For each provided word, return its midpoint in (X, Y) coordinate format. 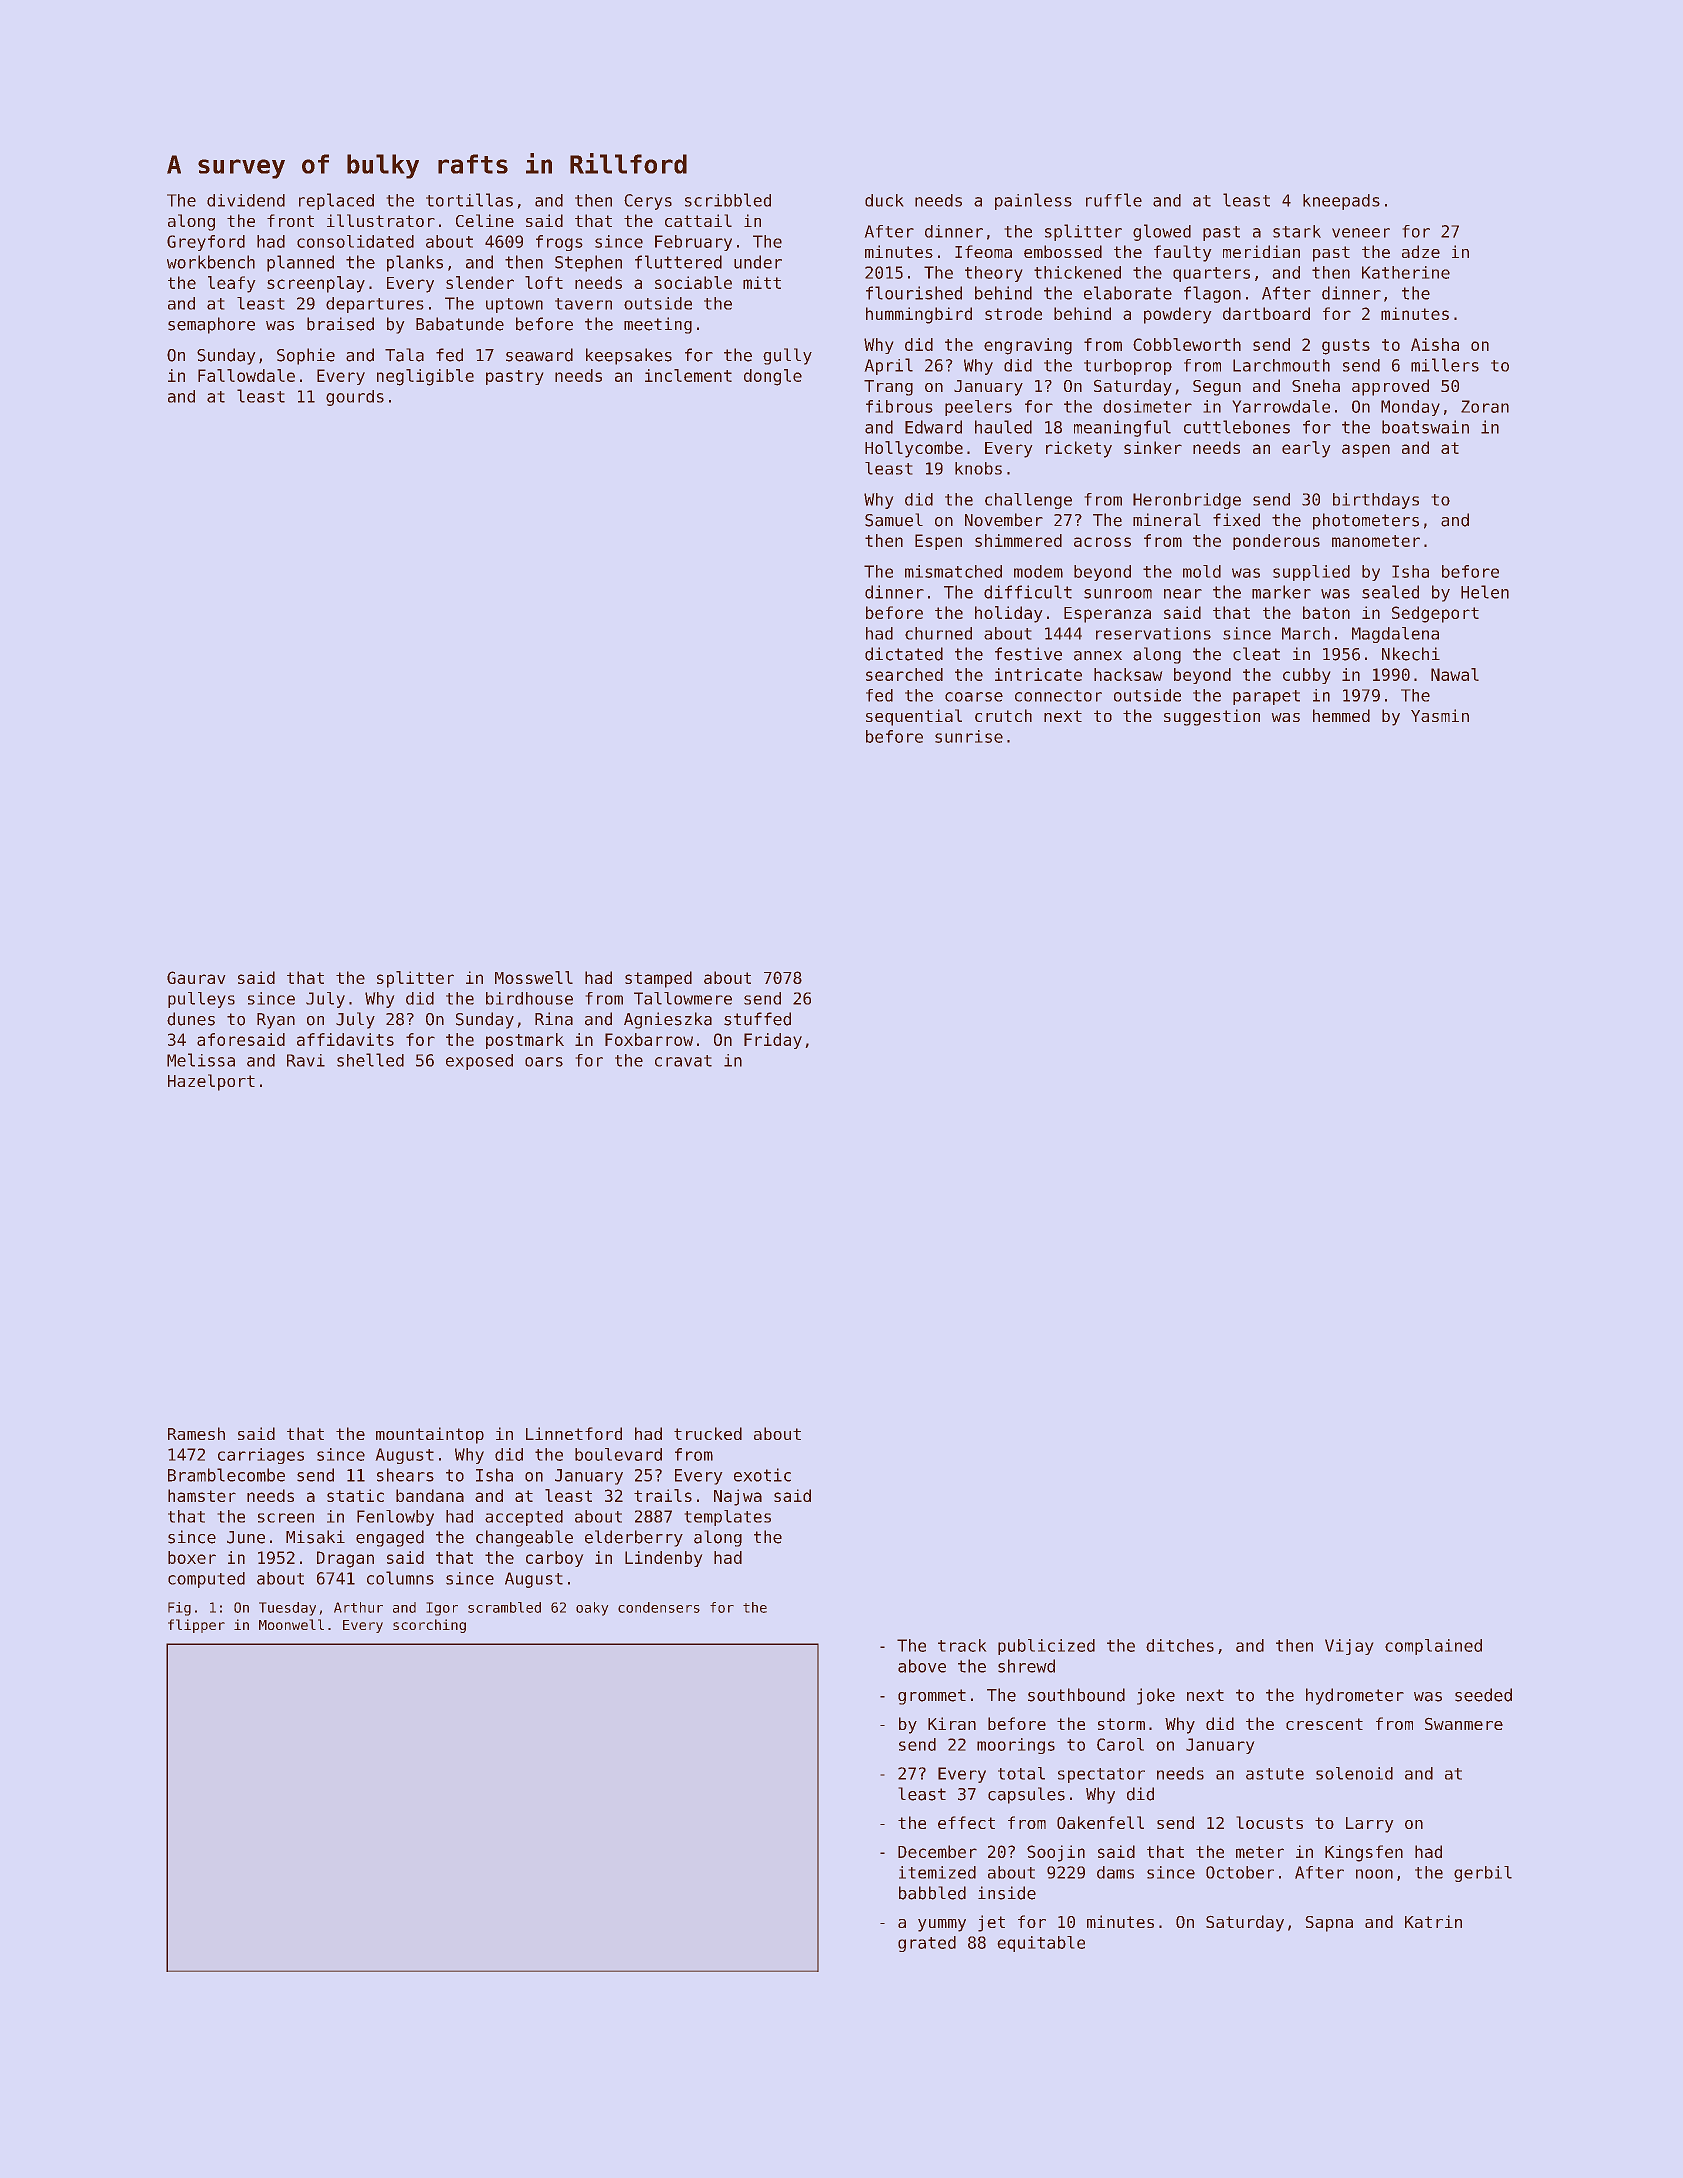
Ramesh (196, 1433)
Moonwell (291, 1624)
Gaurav (196, 977)
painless (1033, 201)
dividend (246, 200)
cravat (683, 1061)
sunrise (969, 736)
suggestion (1212, 717)
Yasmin (1440, 715)
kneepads (1341, 202)
